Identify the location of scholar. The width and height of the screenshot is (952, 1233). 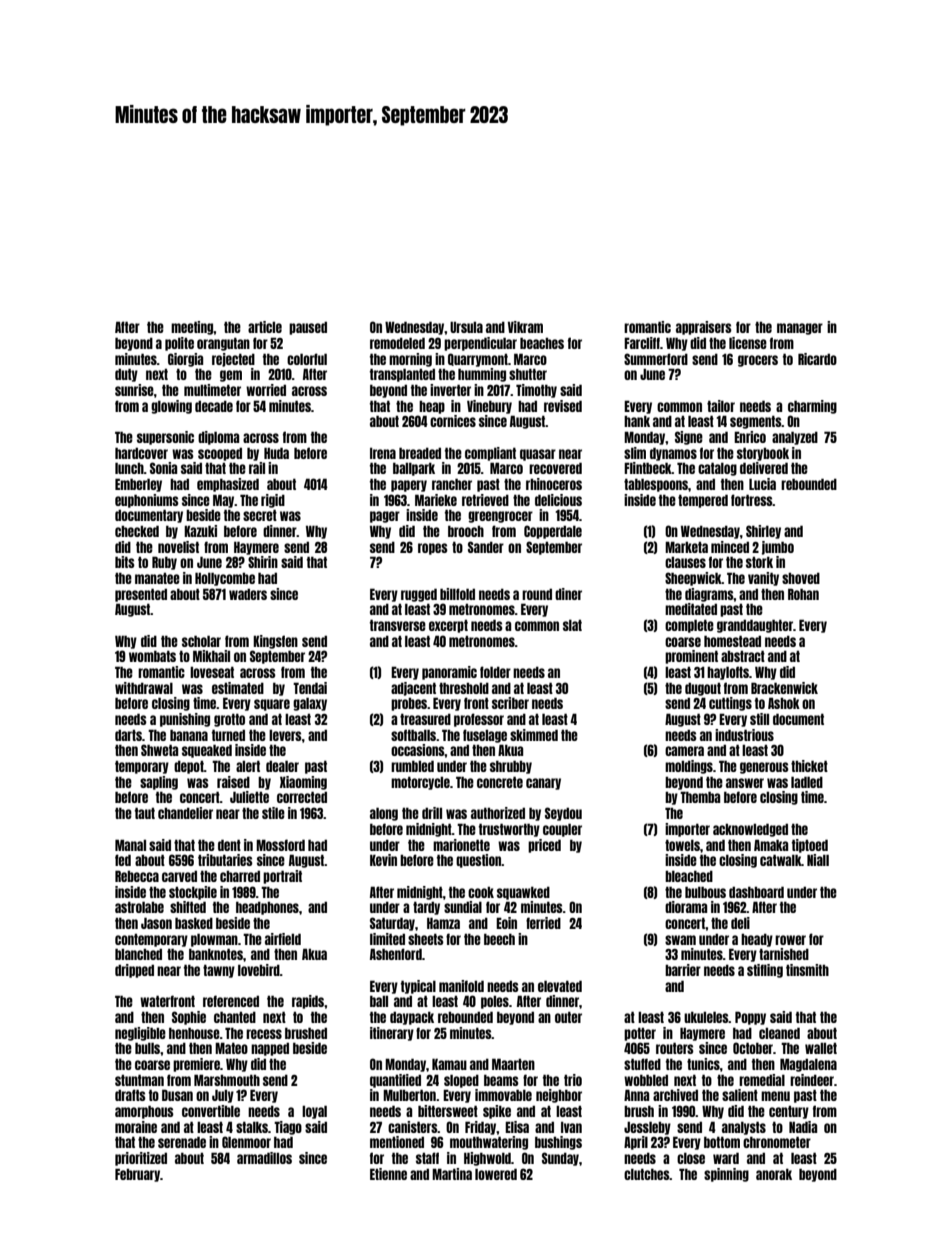
(201, 641).
